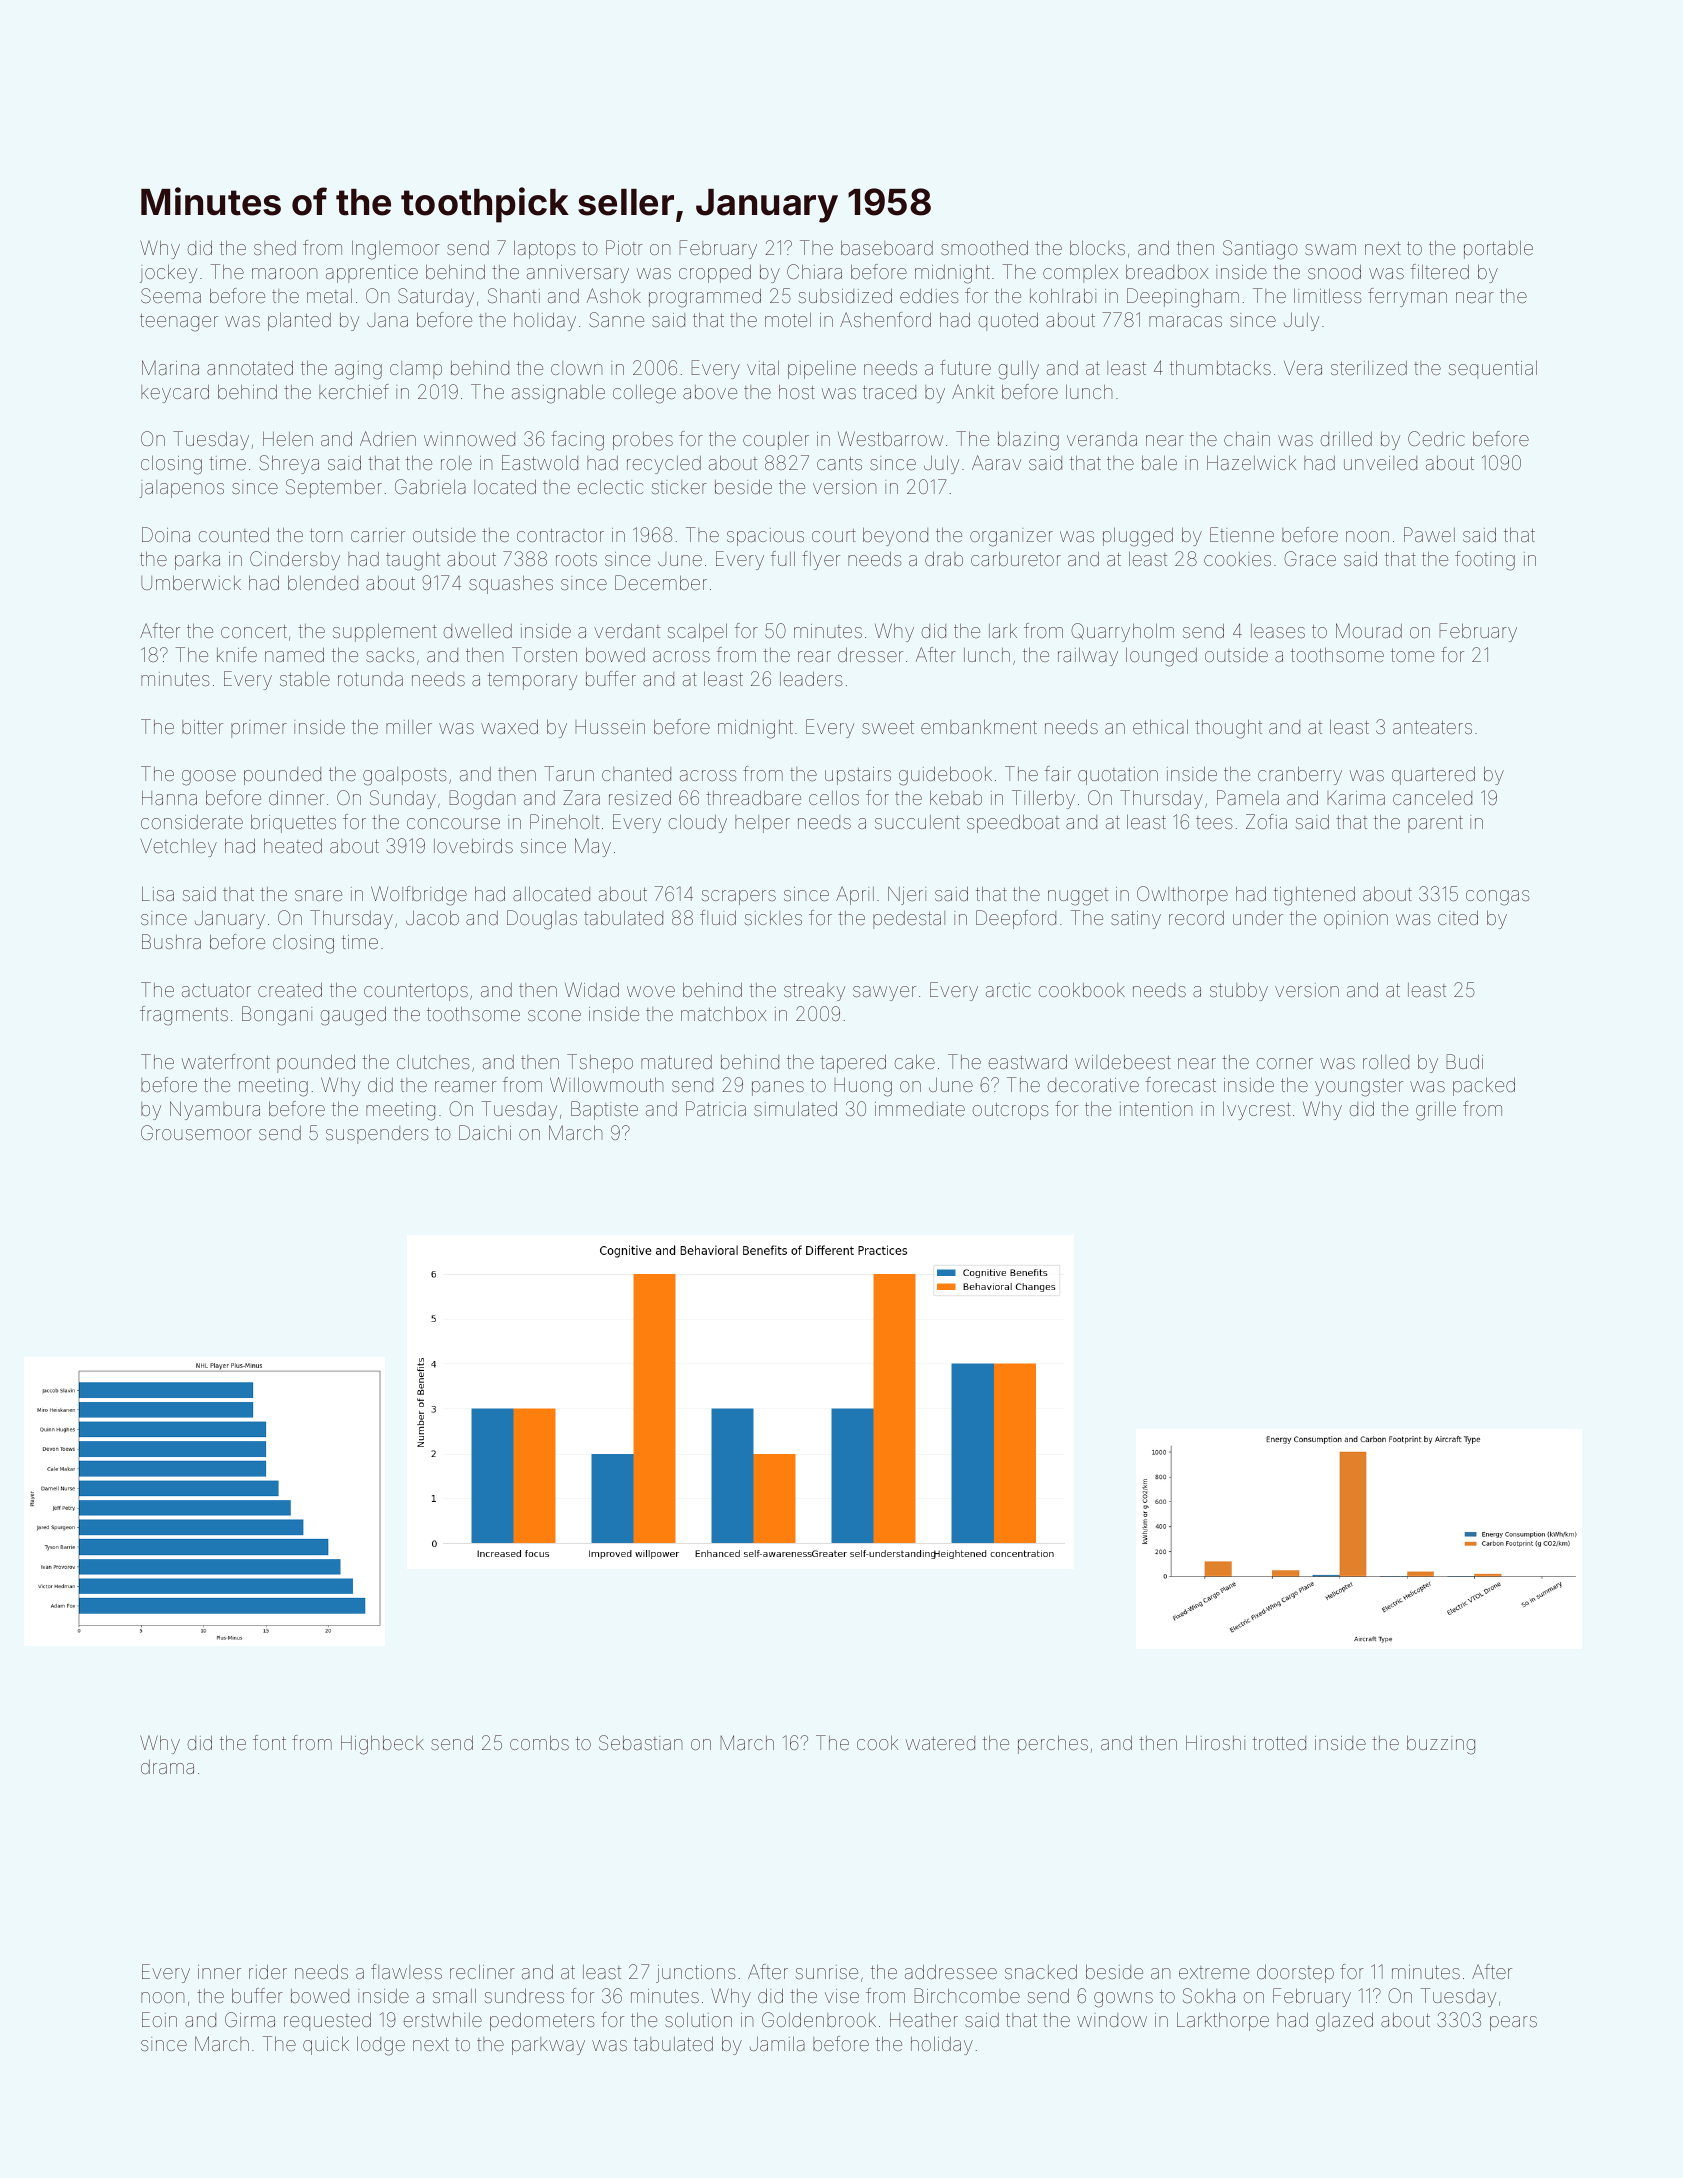 The width and height of the screenshot is (1683, 2178). I want to click on trotted, so click(1279, 1743).
